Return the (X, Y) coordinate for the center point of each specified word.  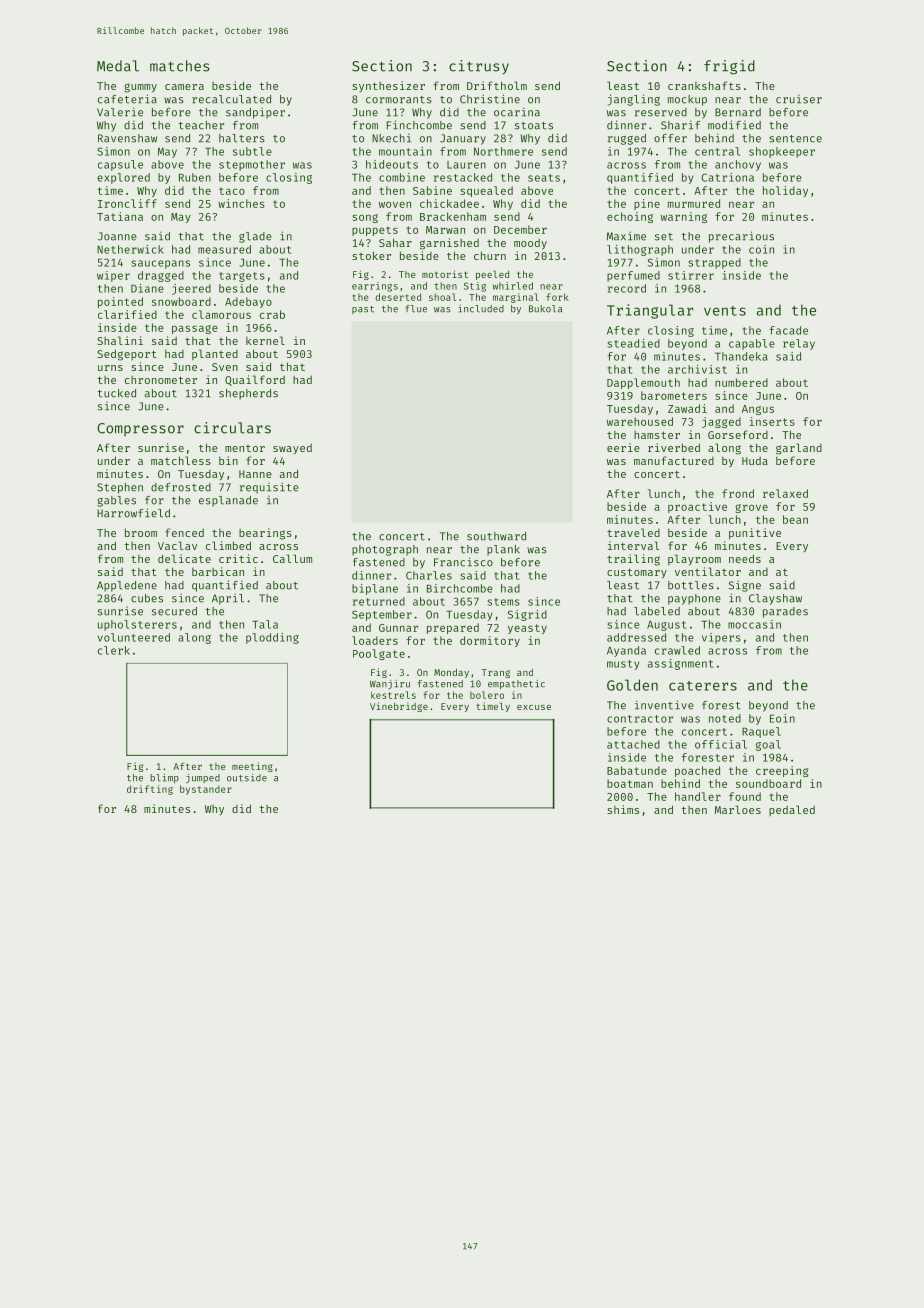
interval (633, 545)
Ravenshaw (127, 138)
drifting (150, 790)
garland (799, 449)
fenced (184, 532)
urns (110, 368)
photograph (385, 550)
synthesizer (388, 86)
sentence (795, 139)
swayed (292, 449)
